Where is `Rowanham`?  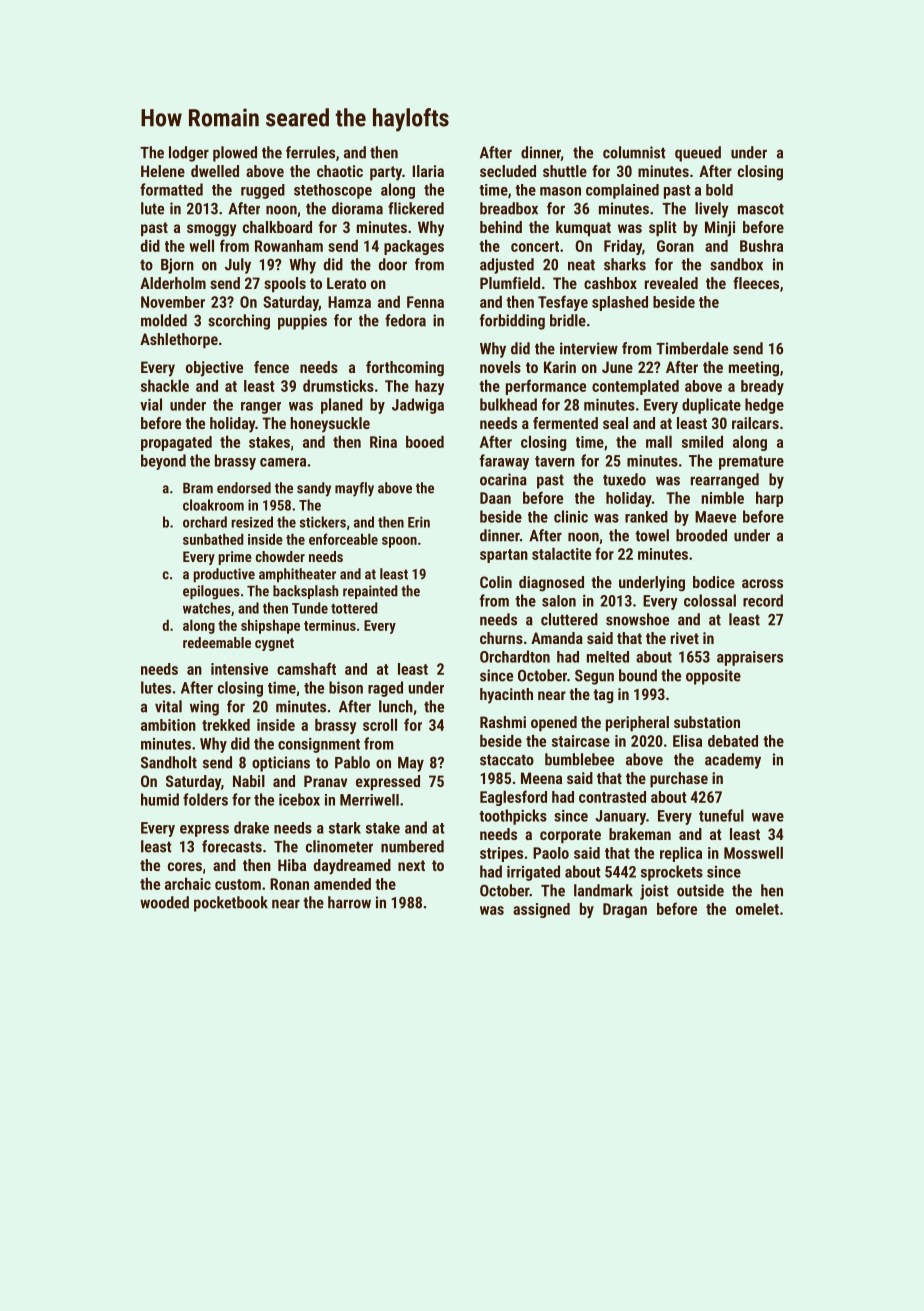
Rowanham is located at coordinates (289, 246).
